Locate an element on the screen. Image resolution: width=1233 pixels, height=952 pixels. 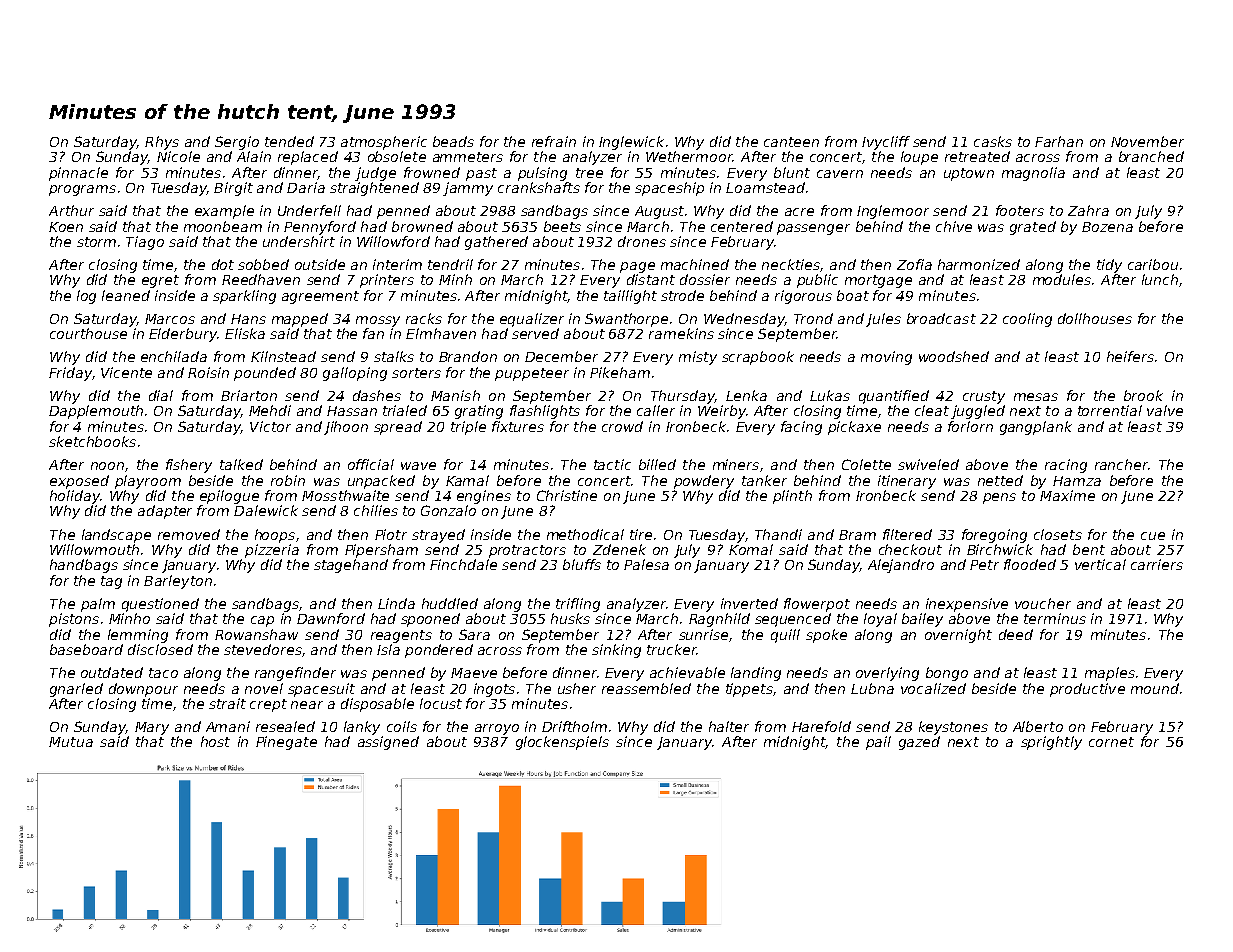
Zahra is located at coordinates (1088, 210).
